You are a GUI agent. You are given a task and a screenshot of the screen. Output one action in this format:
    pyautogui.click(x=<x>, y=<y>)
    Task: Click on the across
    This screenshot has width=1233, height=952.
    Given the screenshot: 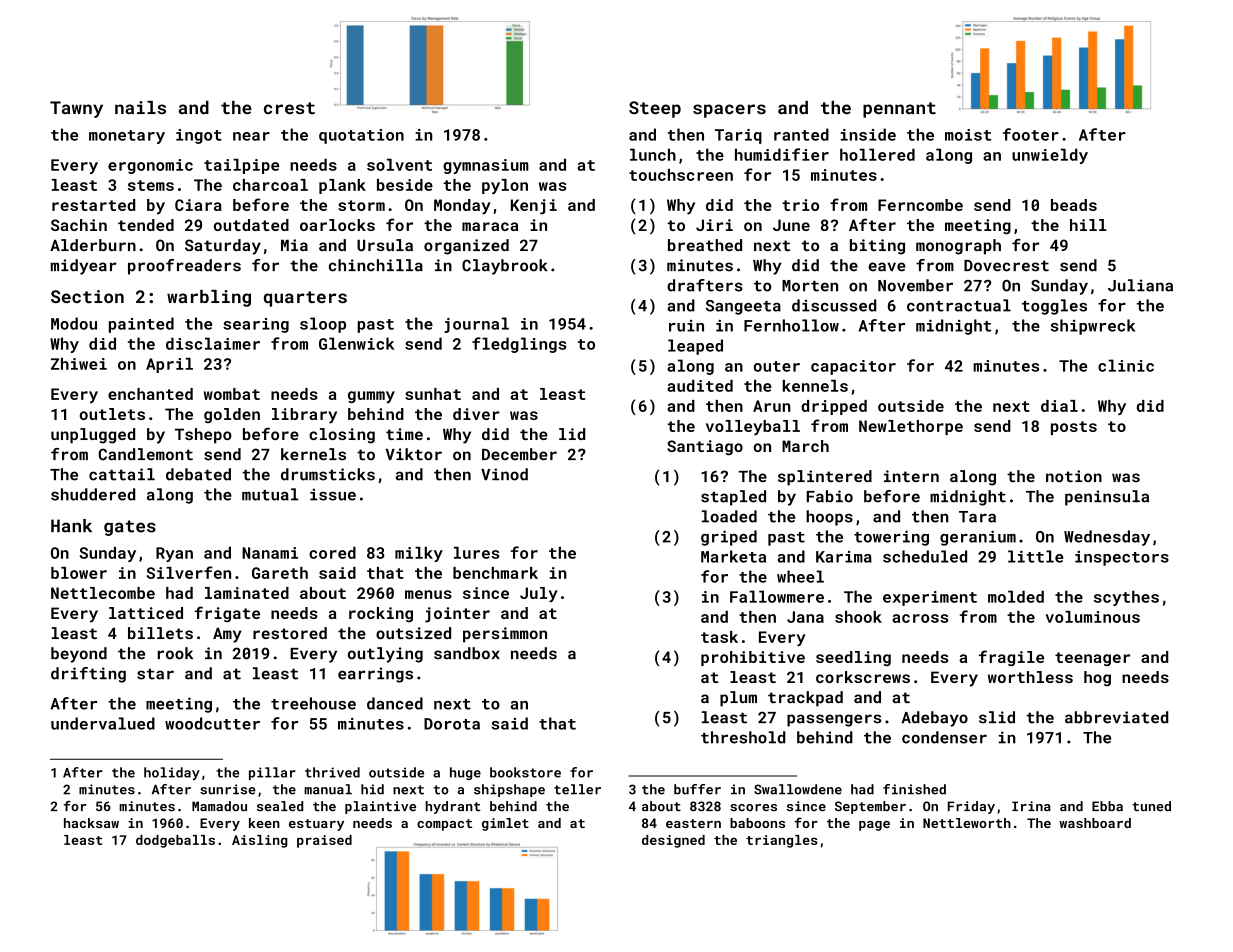 What is the action you would take?
    pyautogui.click(x=920, y=618)
